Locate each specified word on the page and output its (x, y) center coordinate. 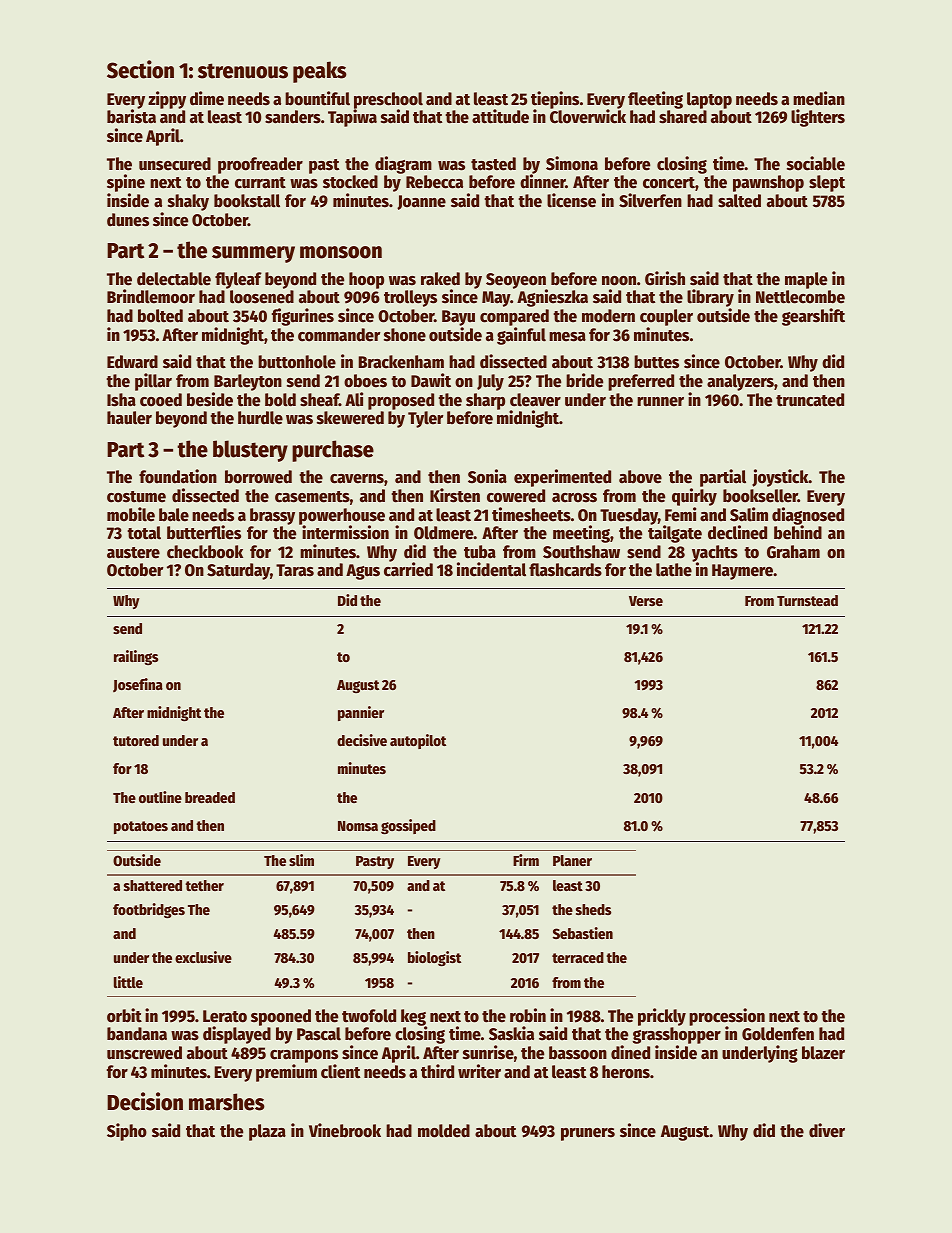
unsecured (175, 164)
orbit (124, 1015)
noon (619, 281)
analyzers (740, 382)
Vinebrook (345, 1130)
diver (827, 1130)
